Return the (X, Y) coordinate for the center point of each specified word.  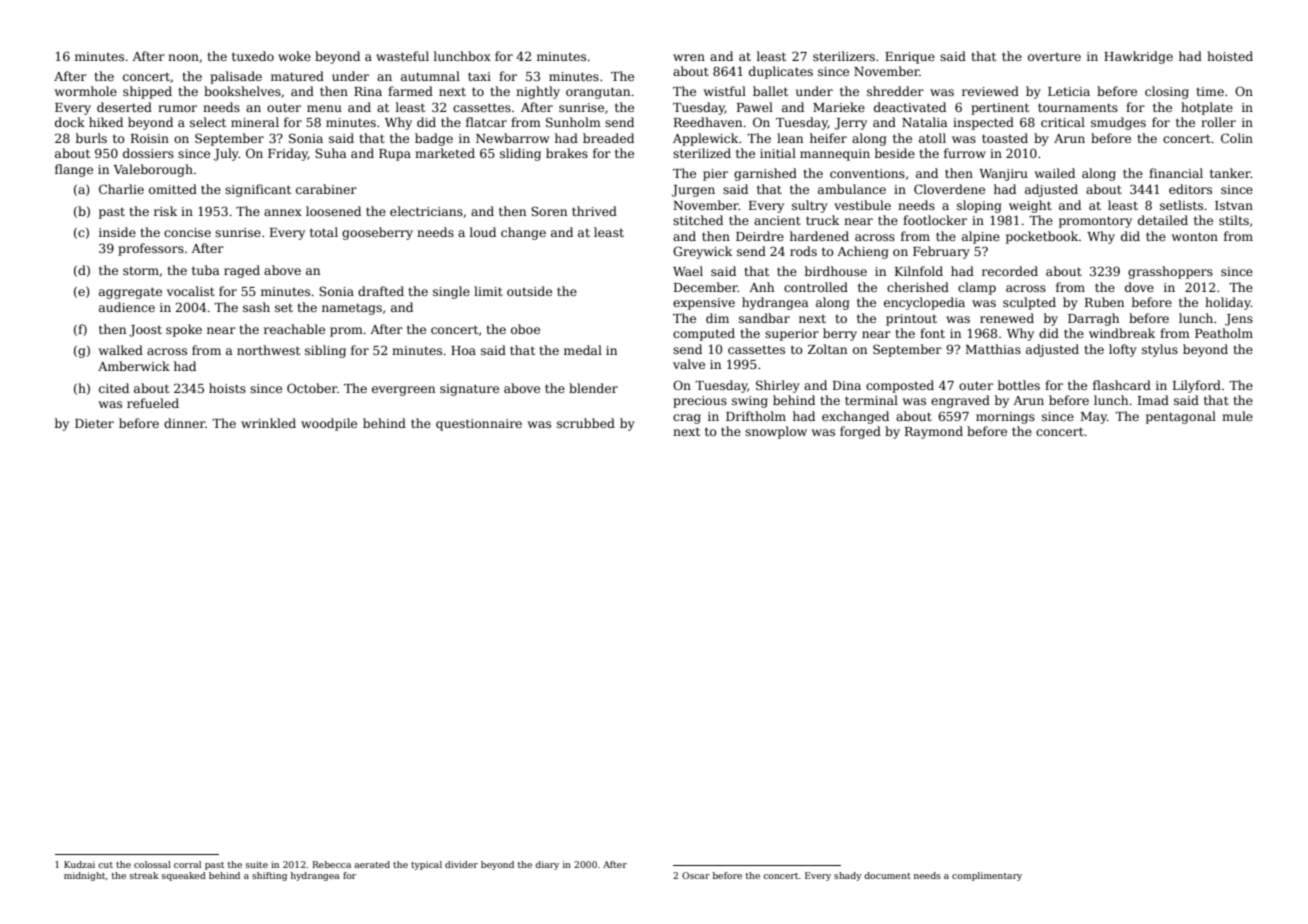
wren (689, 57)
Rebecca (331, 864)
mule (1237, 416)
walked (121, 350)
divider (461, 864)
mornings (1005, 418)
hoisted (1230, 56)
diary (547, 865)
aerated (372, 864)
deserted (124, 107)
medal (583, 350)
